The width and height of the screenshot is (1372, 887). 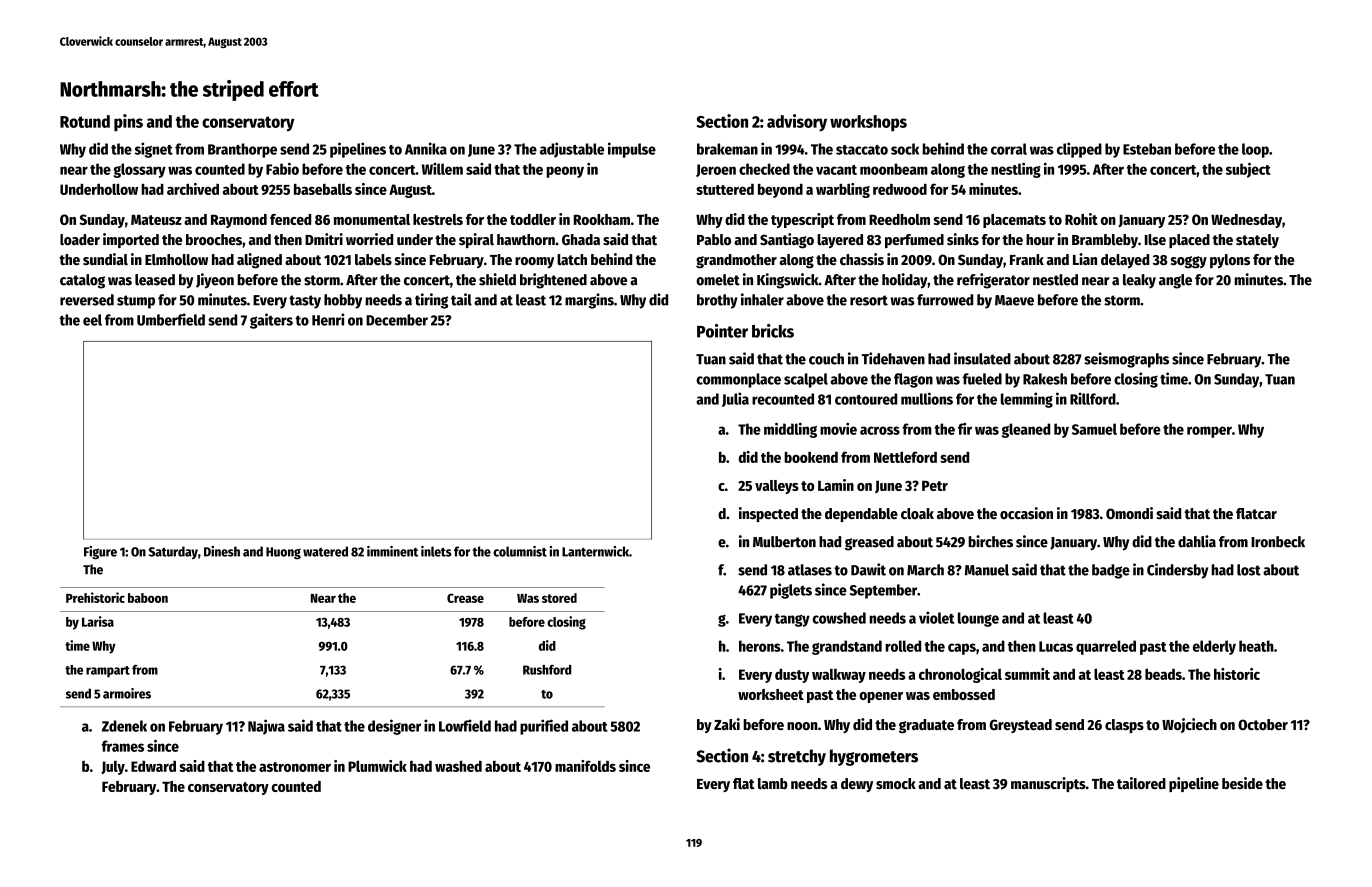 I want to click on Rushford, so click(x=547, y=670).
